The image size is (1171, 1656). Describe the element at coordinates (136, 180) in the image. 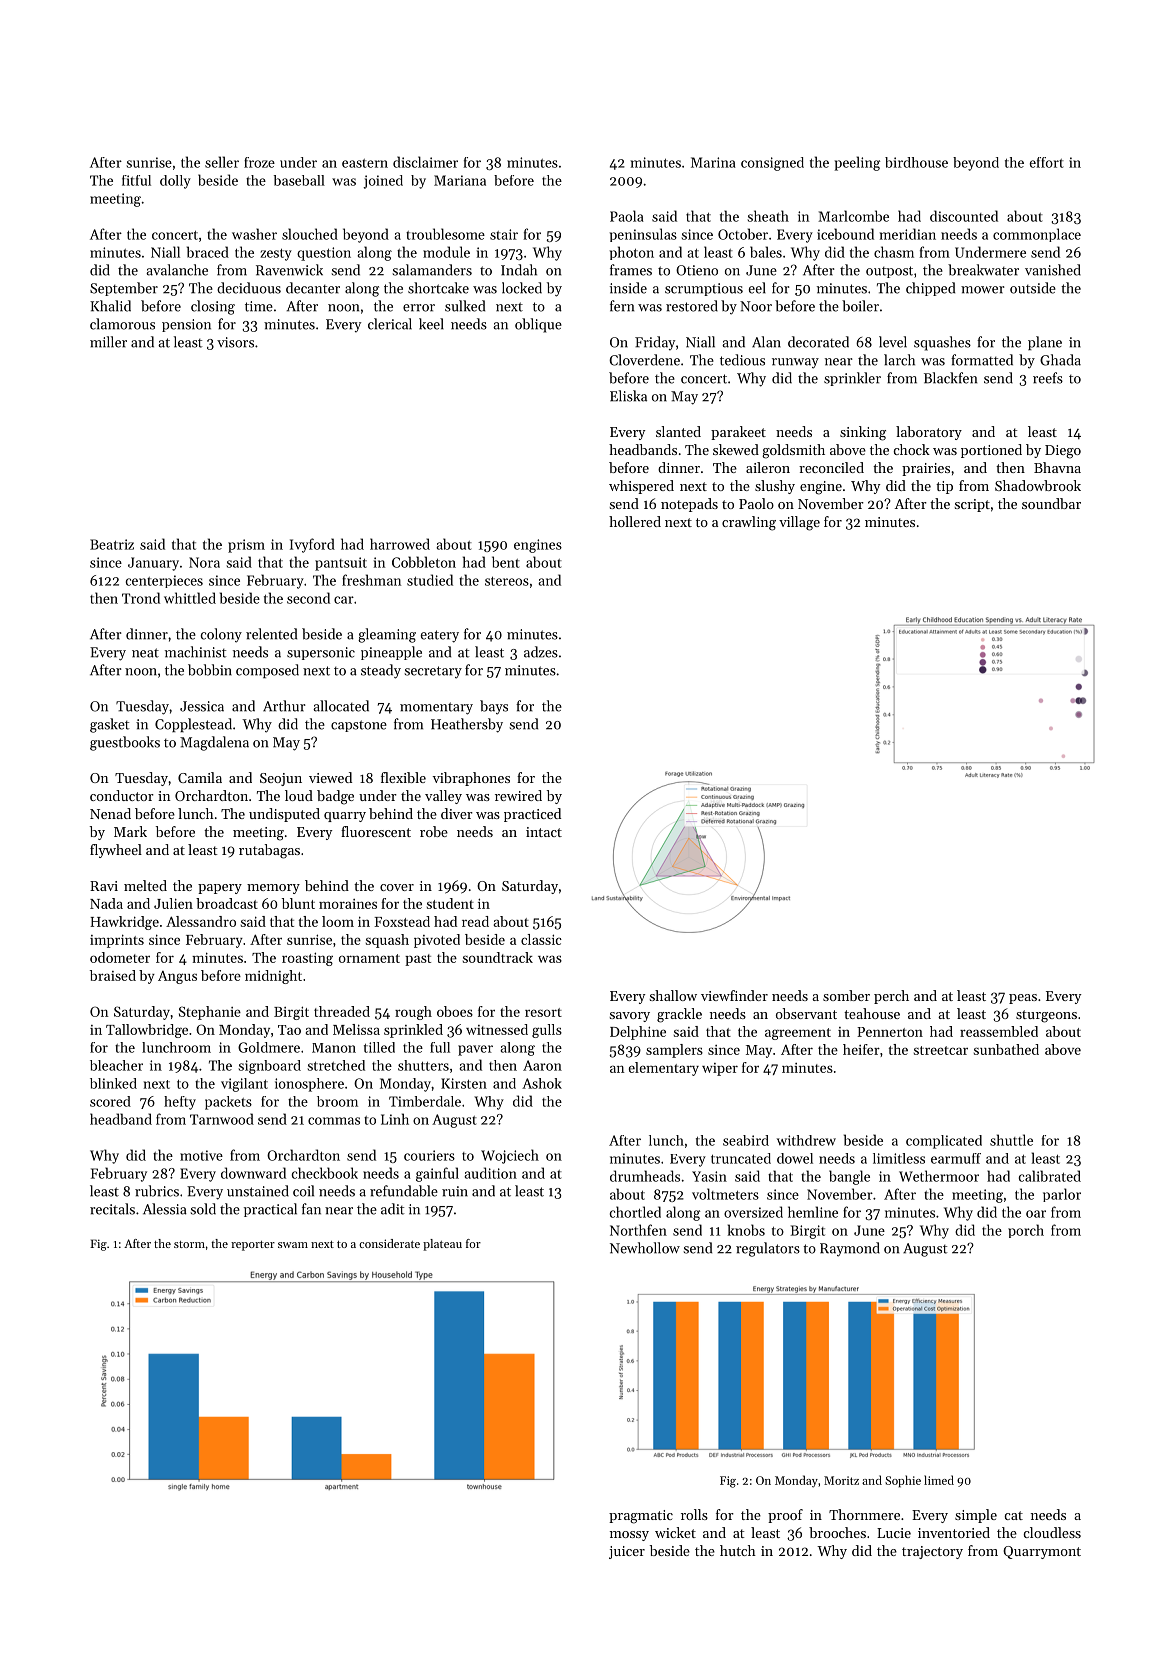

I see `fitful` at that location.
